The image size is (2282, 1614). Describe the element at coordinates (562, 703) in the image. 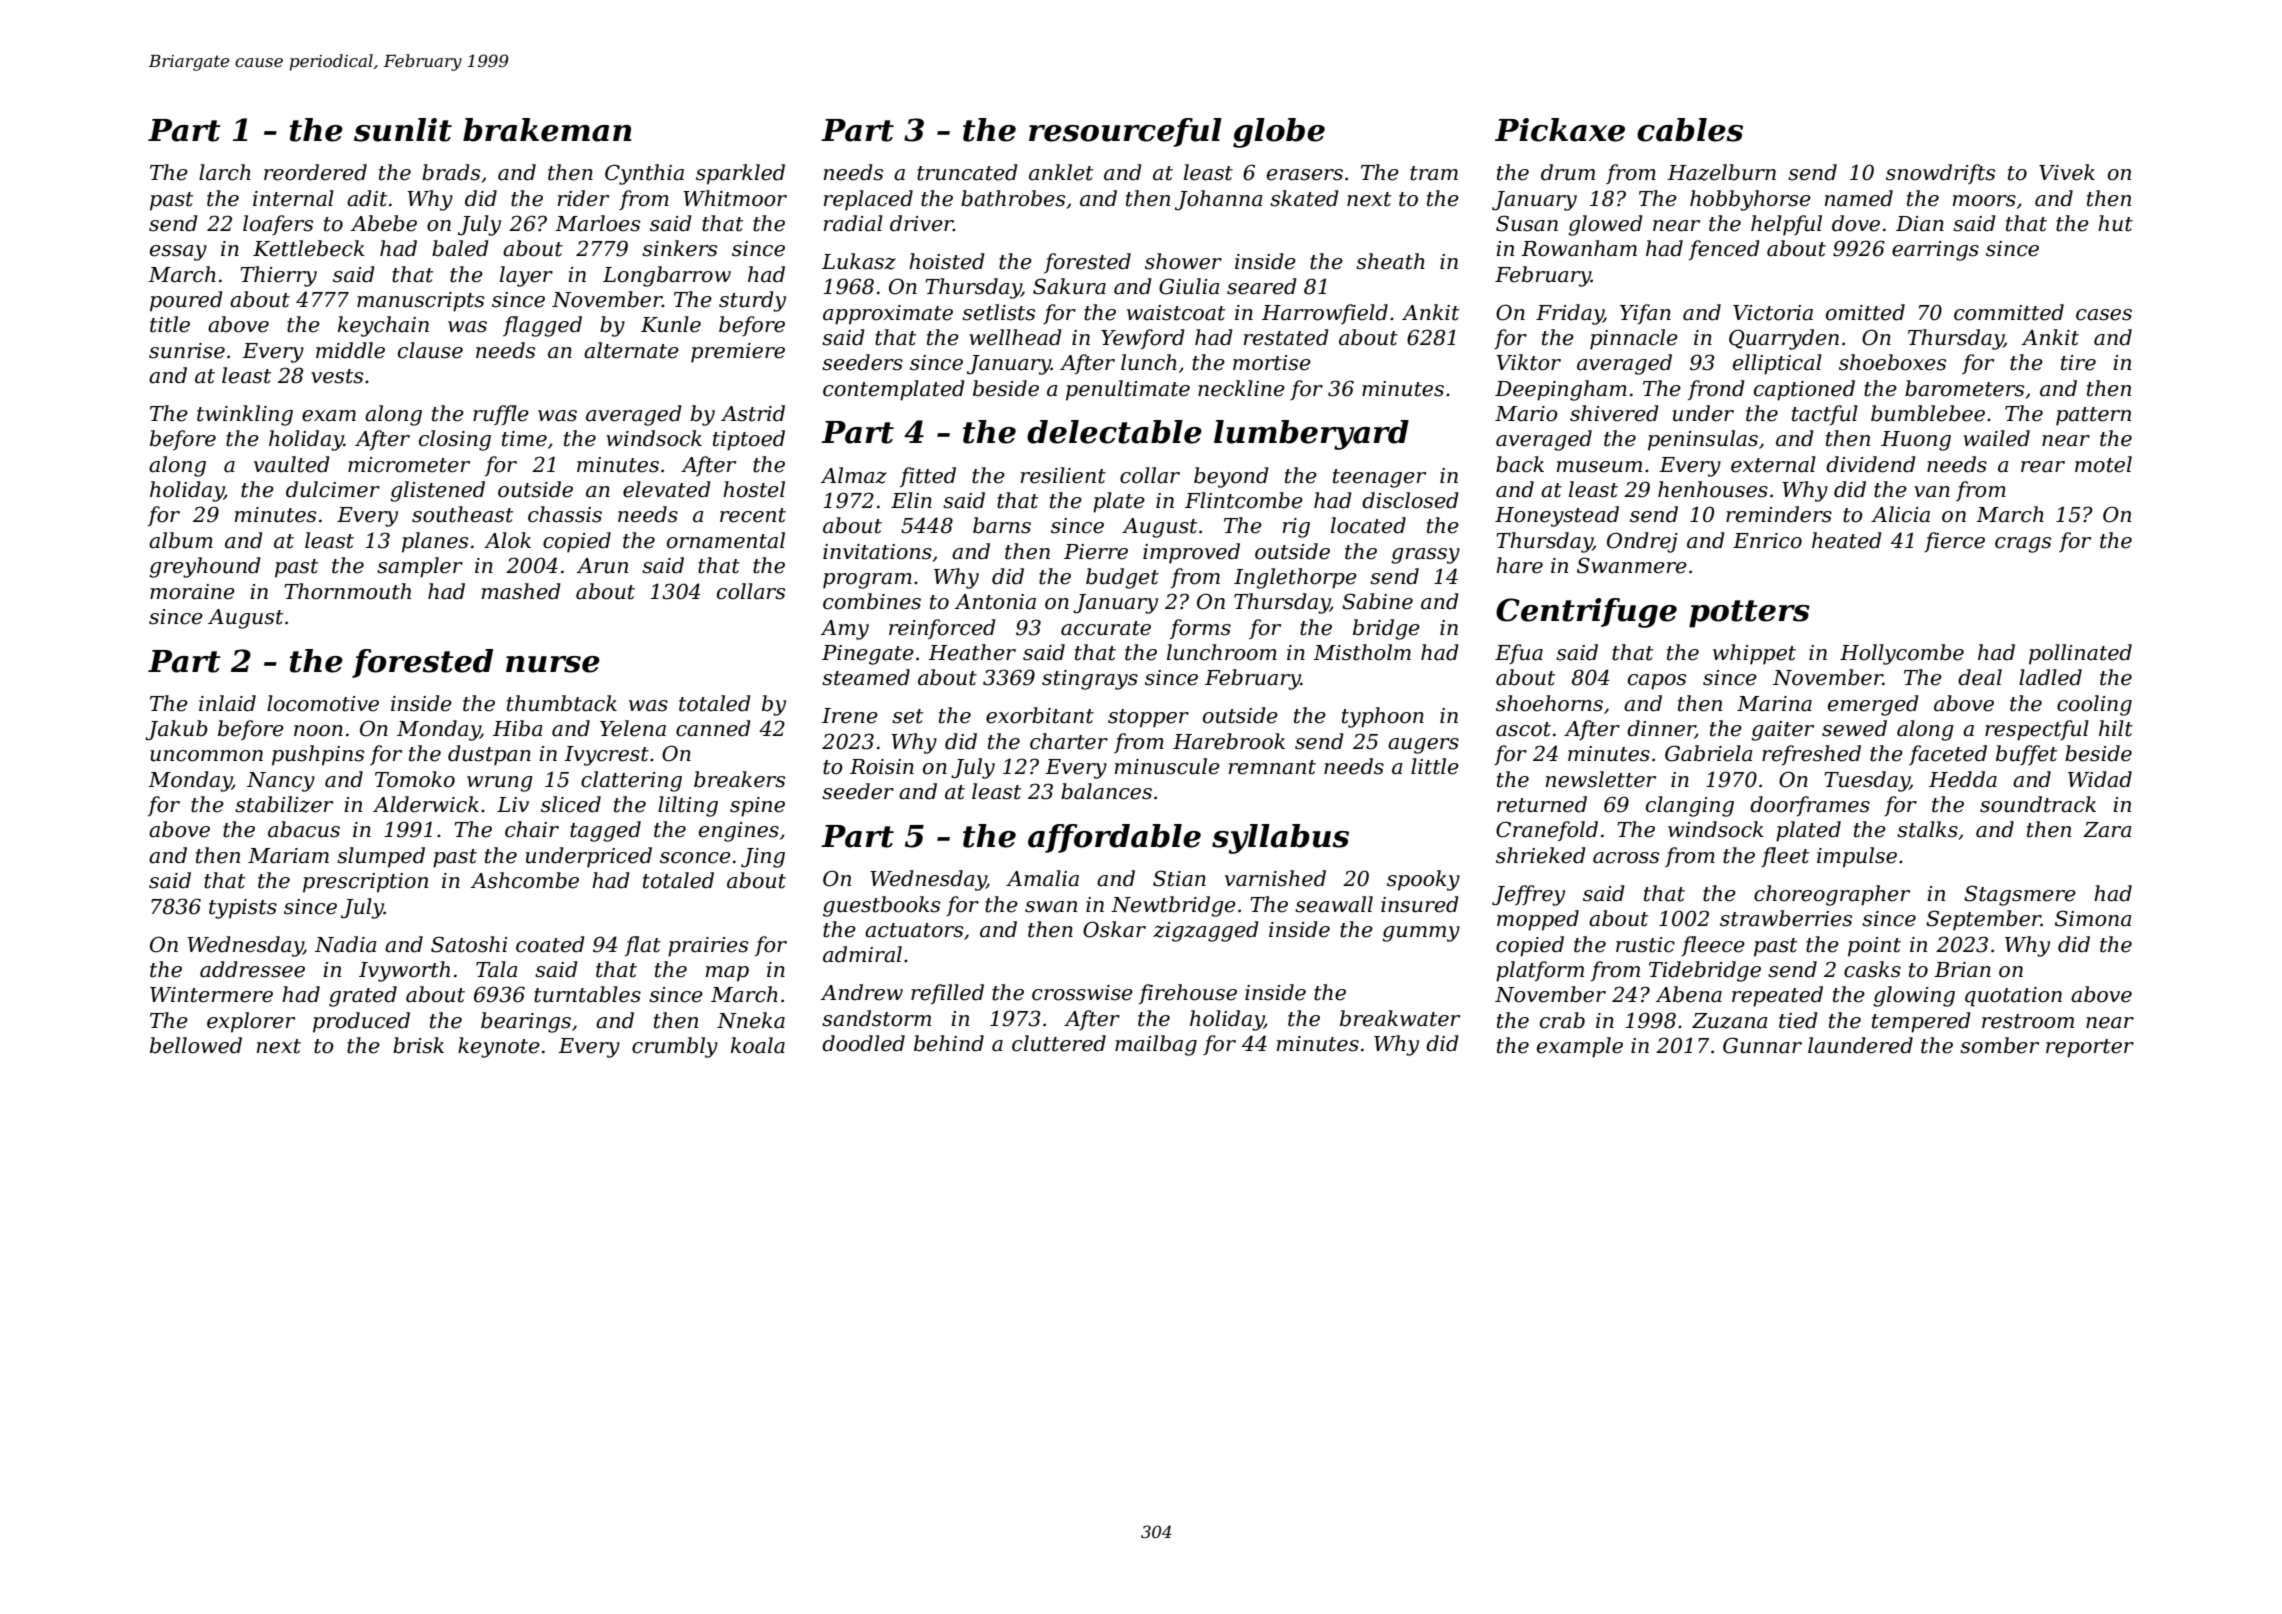

I see `thumbtack` at that location.
